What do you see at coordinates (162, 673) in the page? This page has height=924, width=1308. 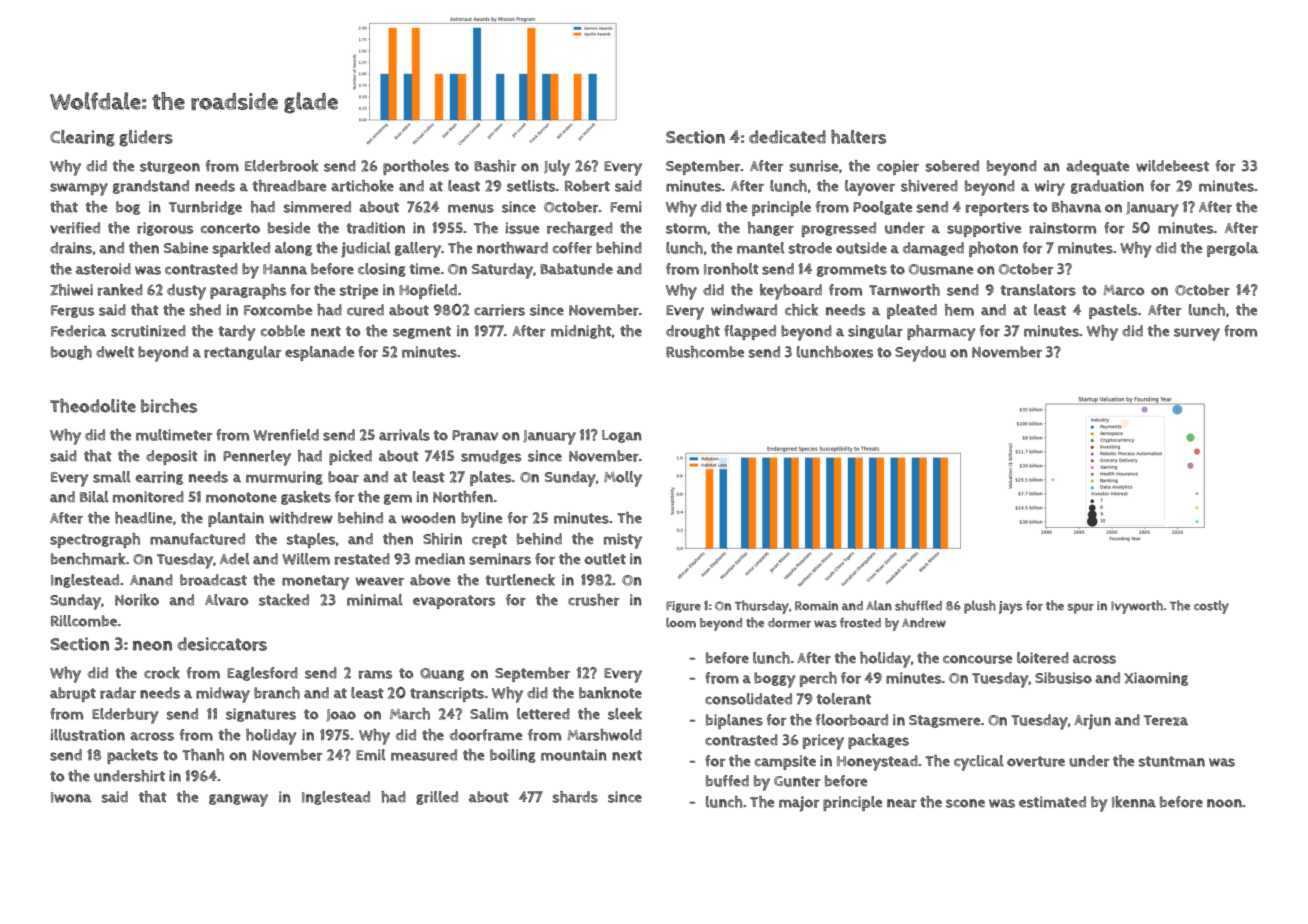 I see `crock` at bounding box center [162, 673].
